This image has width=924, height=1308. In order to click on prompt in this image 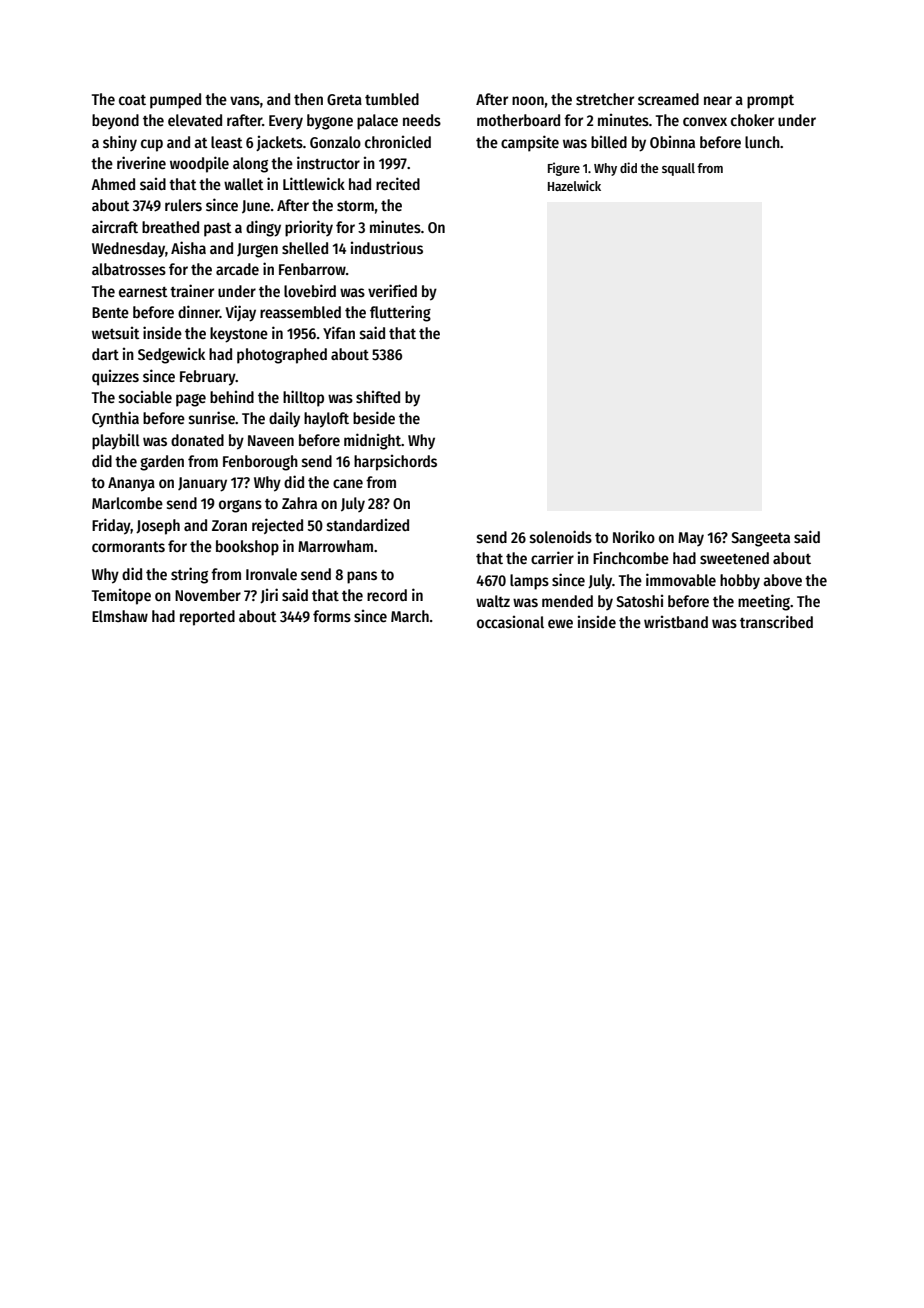, I will do `click(770, 102)`.
